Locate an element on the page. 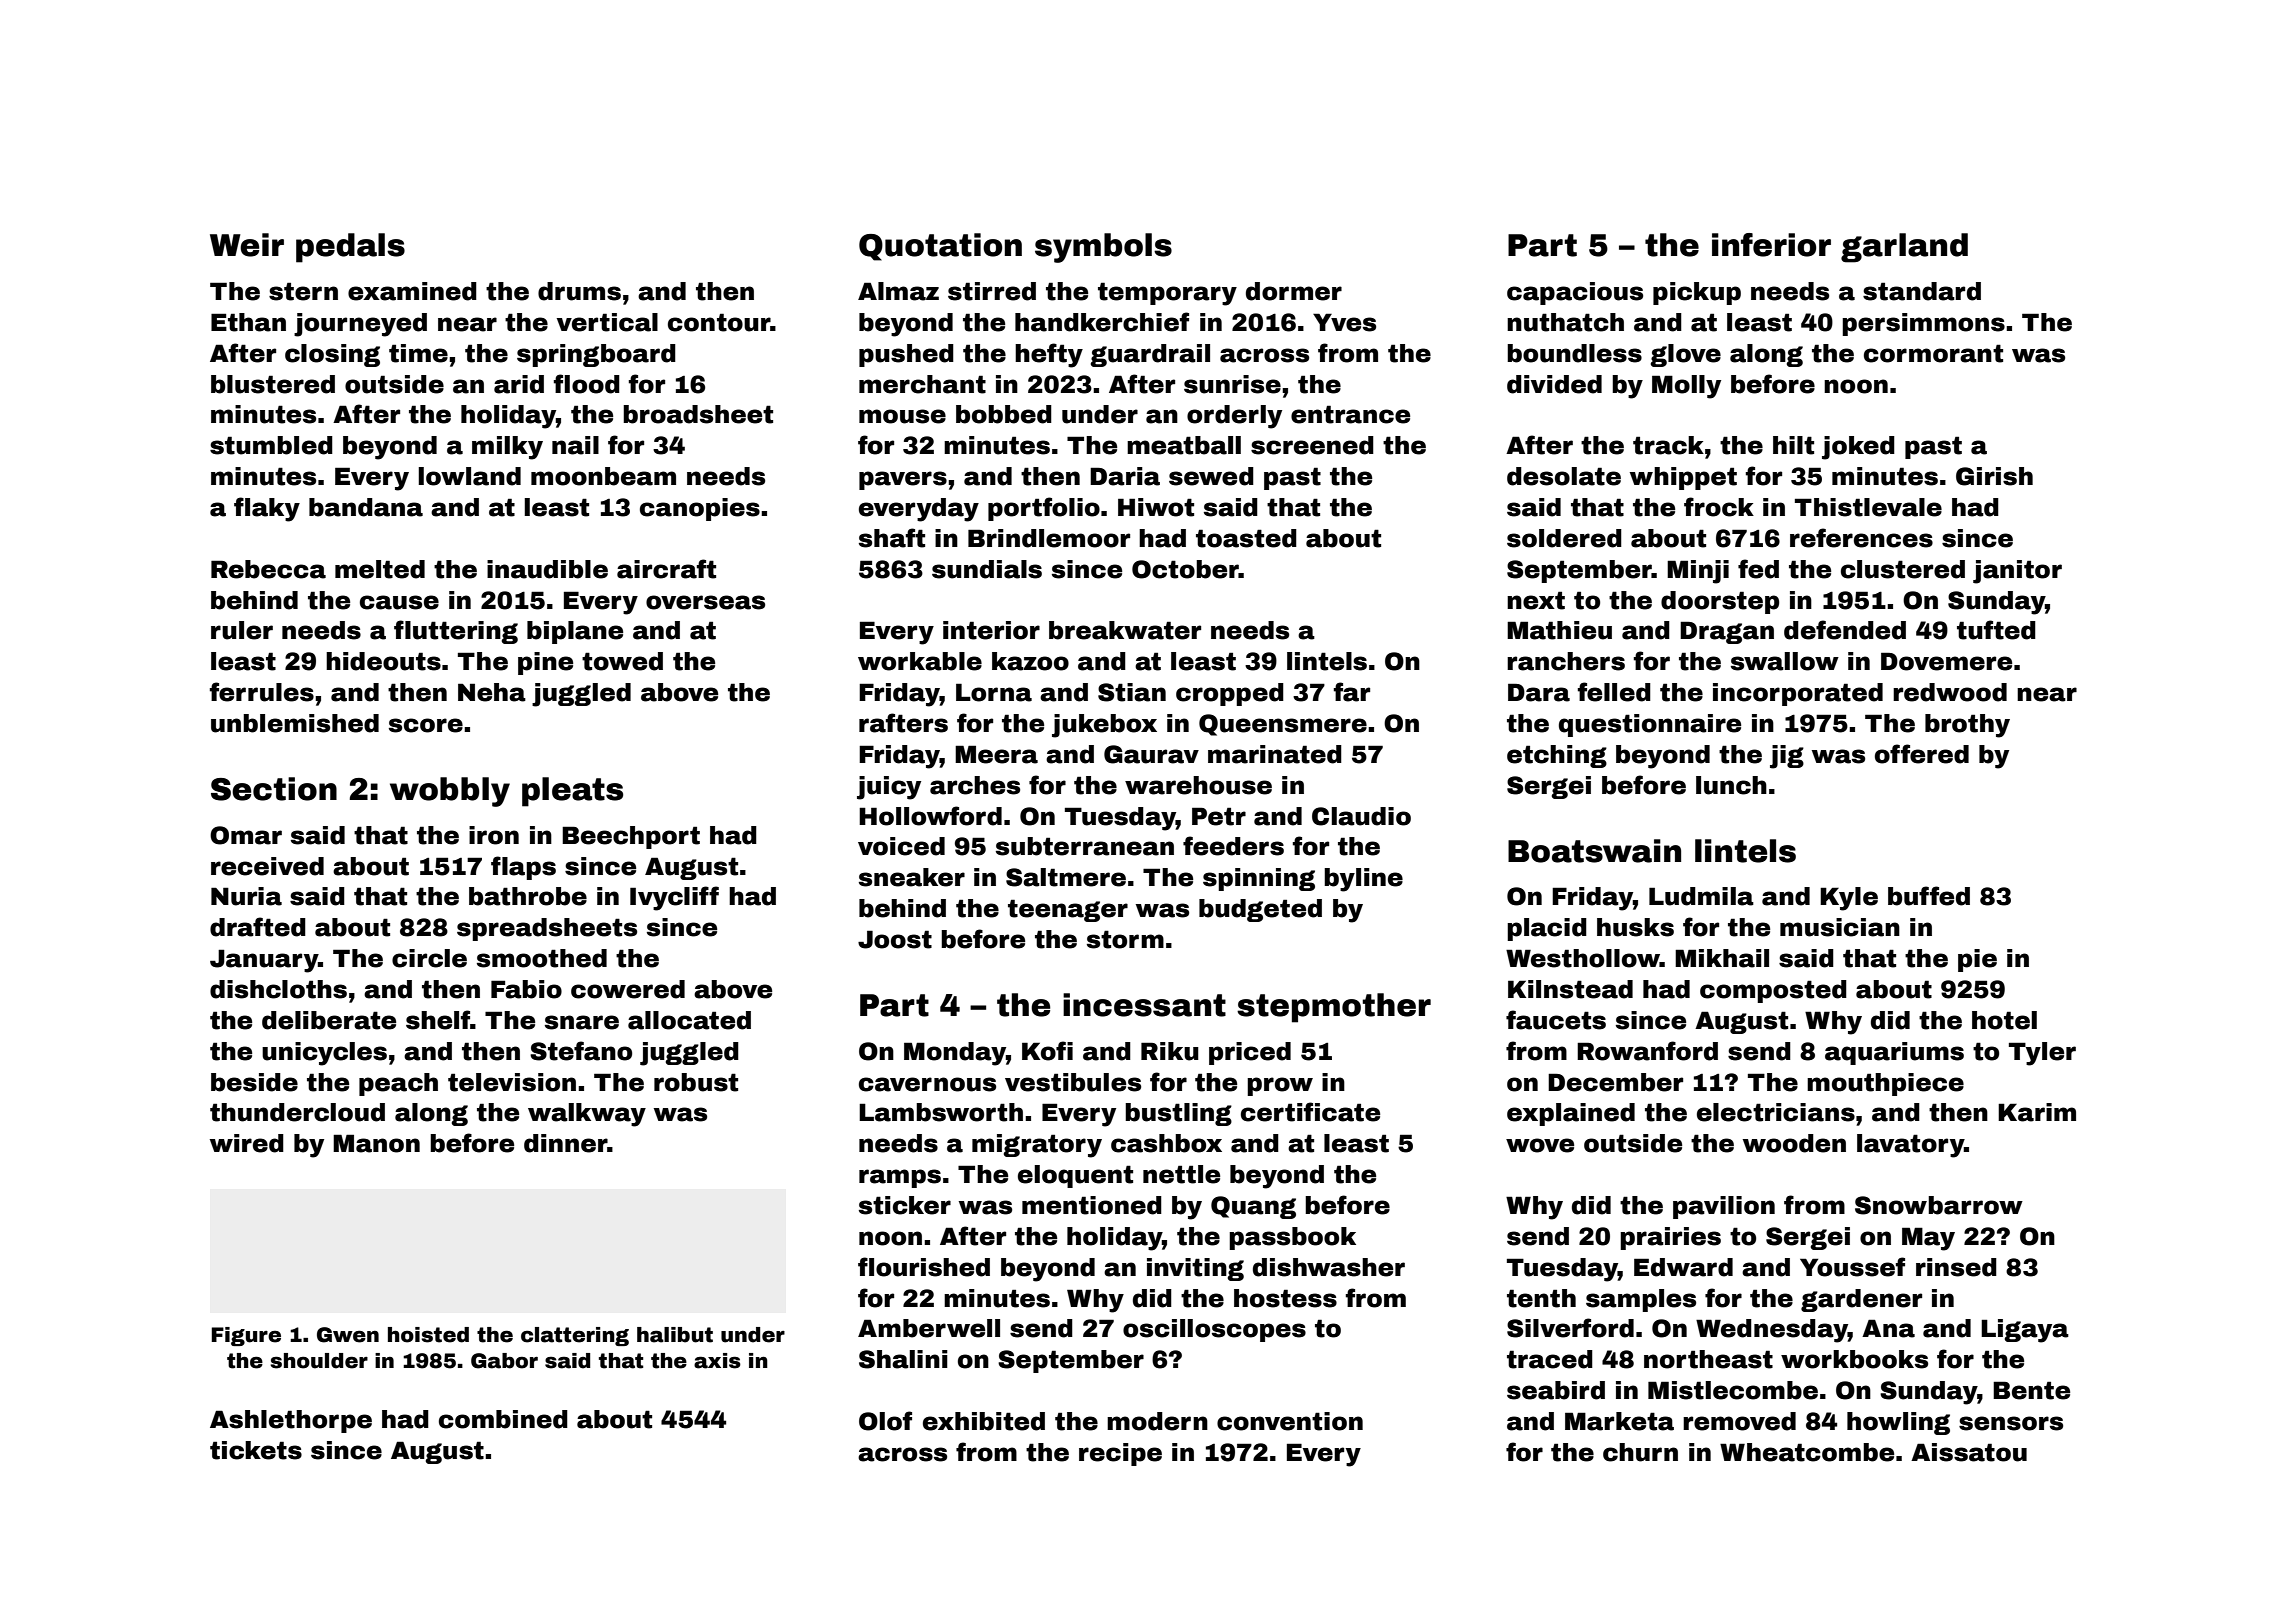  electricians is located at coordinates (1776, 1112).
